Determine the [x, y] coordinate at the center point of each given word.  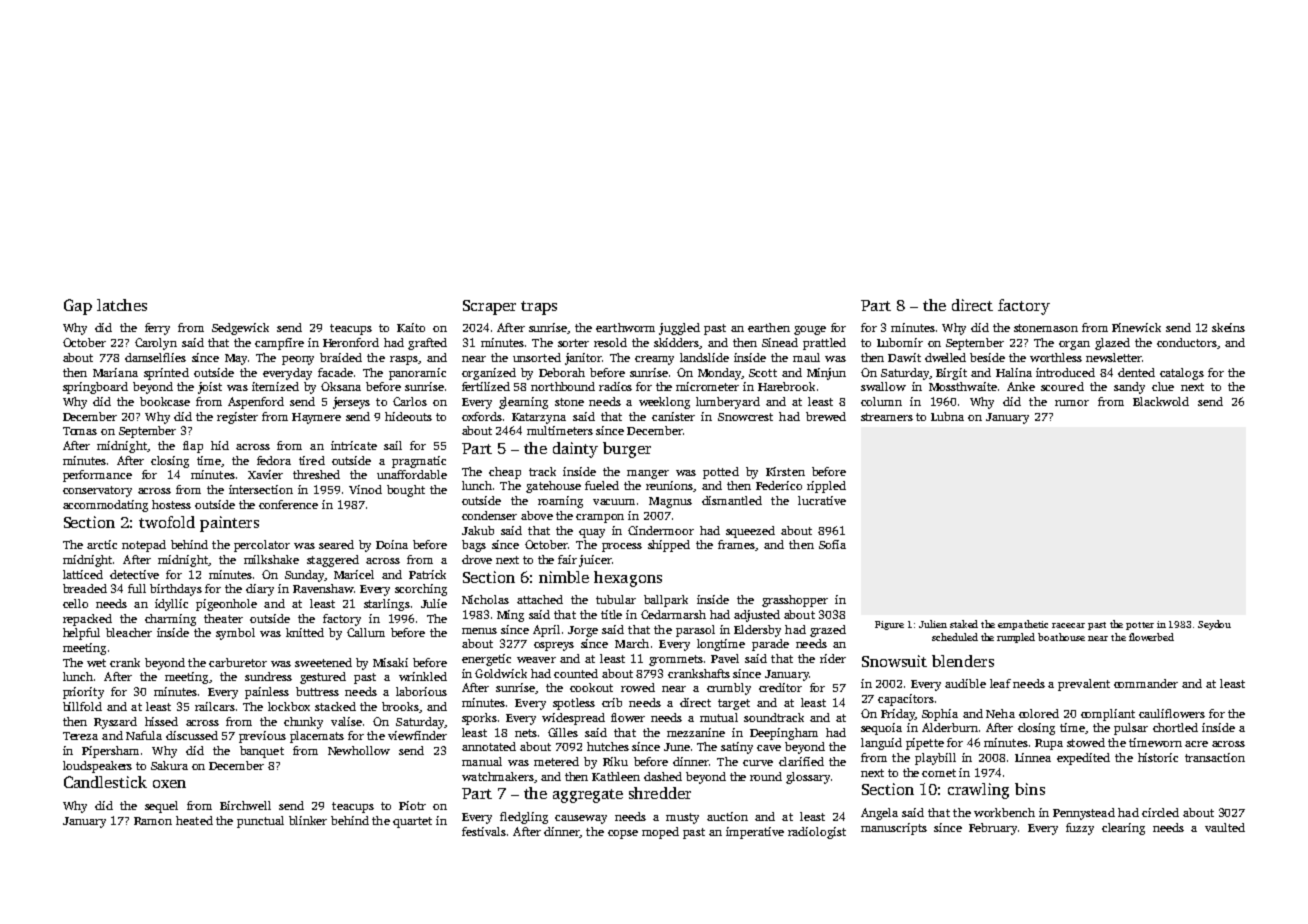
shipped [669, 546]
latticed [83, 574]
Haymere [316, 418]
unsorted [537, 357]
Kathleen [616, 776]
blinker [308, 820]
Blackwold [1161, 401]
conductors [1187, 342]
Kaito [411, 327]
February [993, 829]
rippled [826, 487]
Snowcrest [745, 417]
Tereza [80, 736]
